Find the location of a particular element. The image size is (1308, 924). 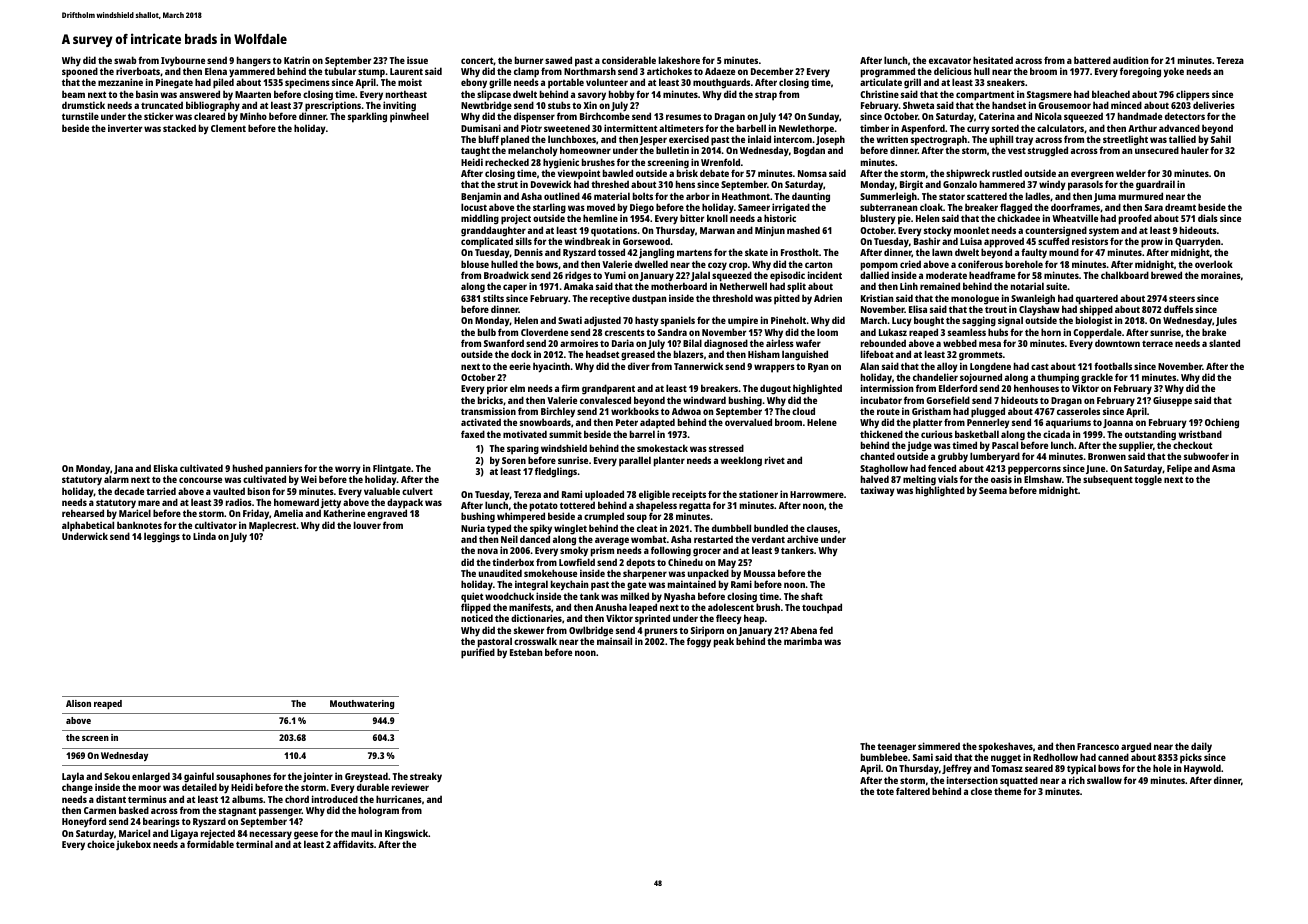

faulty is located at coordinates (1034, 253).
